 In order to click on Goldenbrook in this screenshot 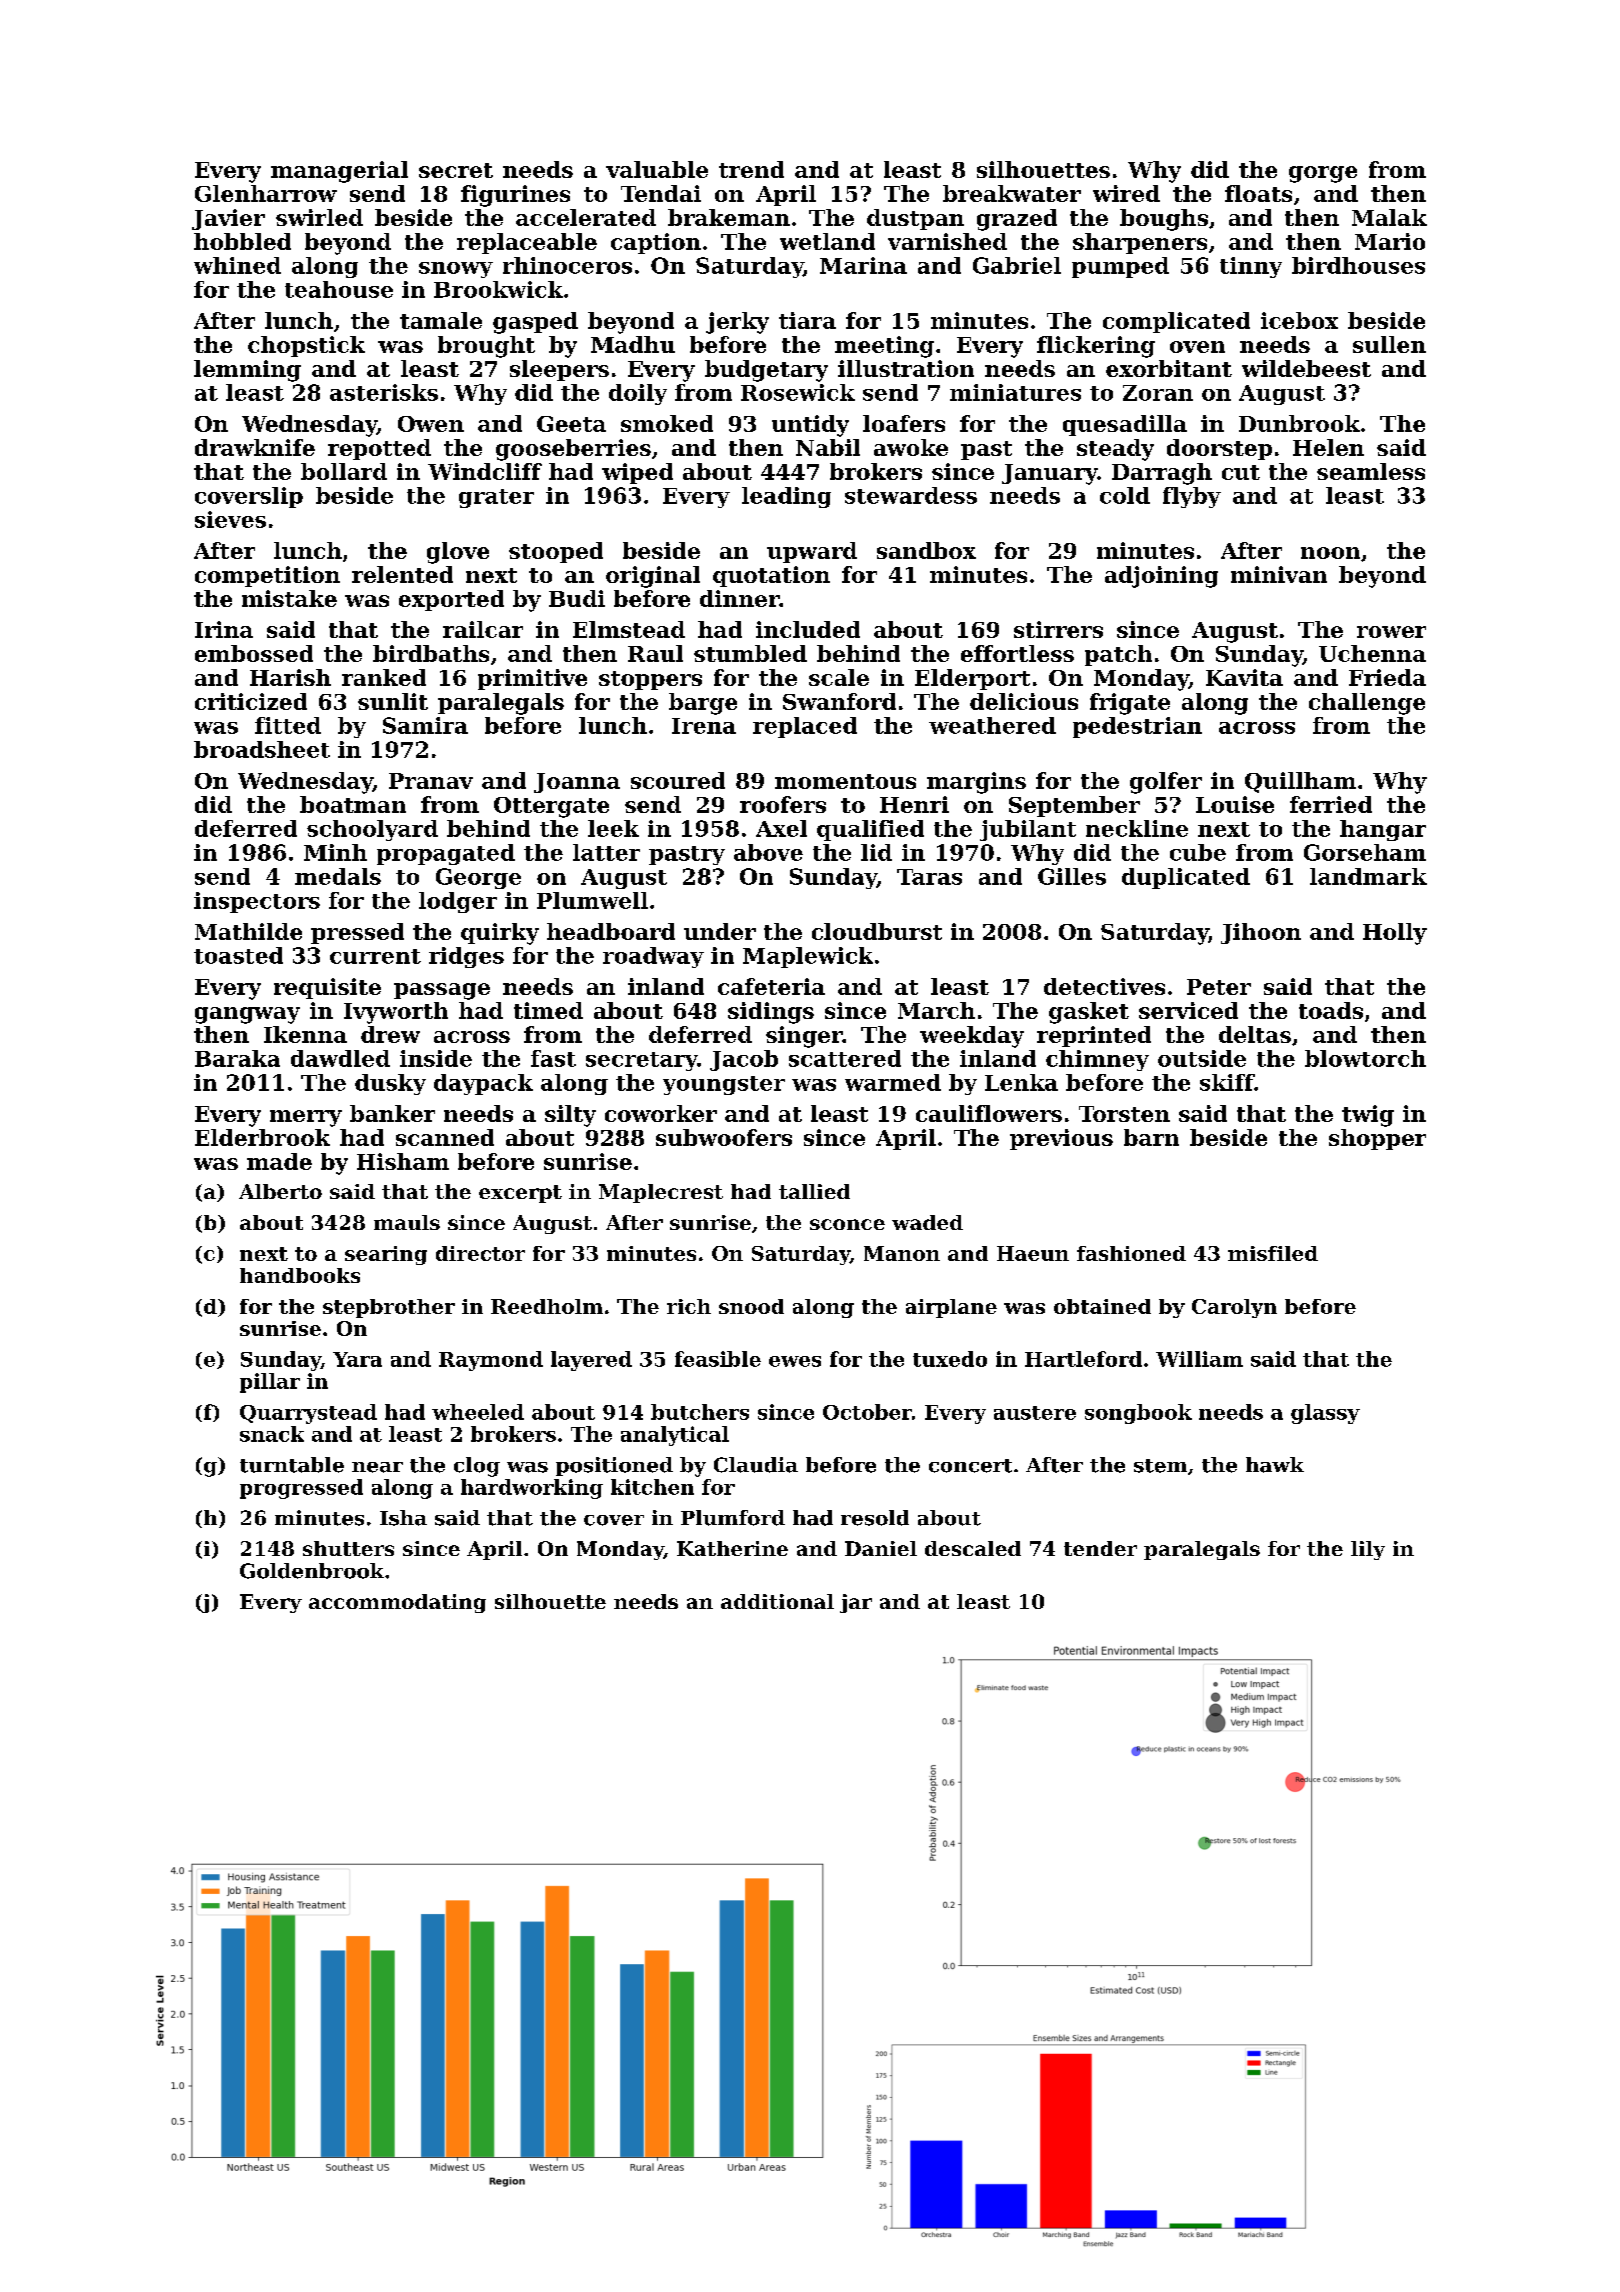, I will do `click(312, 1571)`.
